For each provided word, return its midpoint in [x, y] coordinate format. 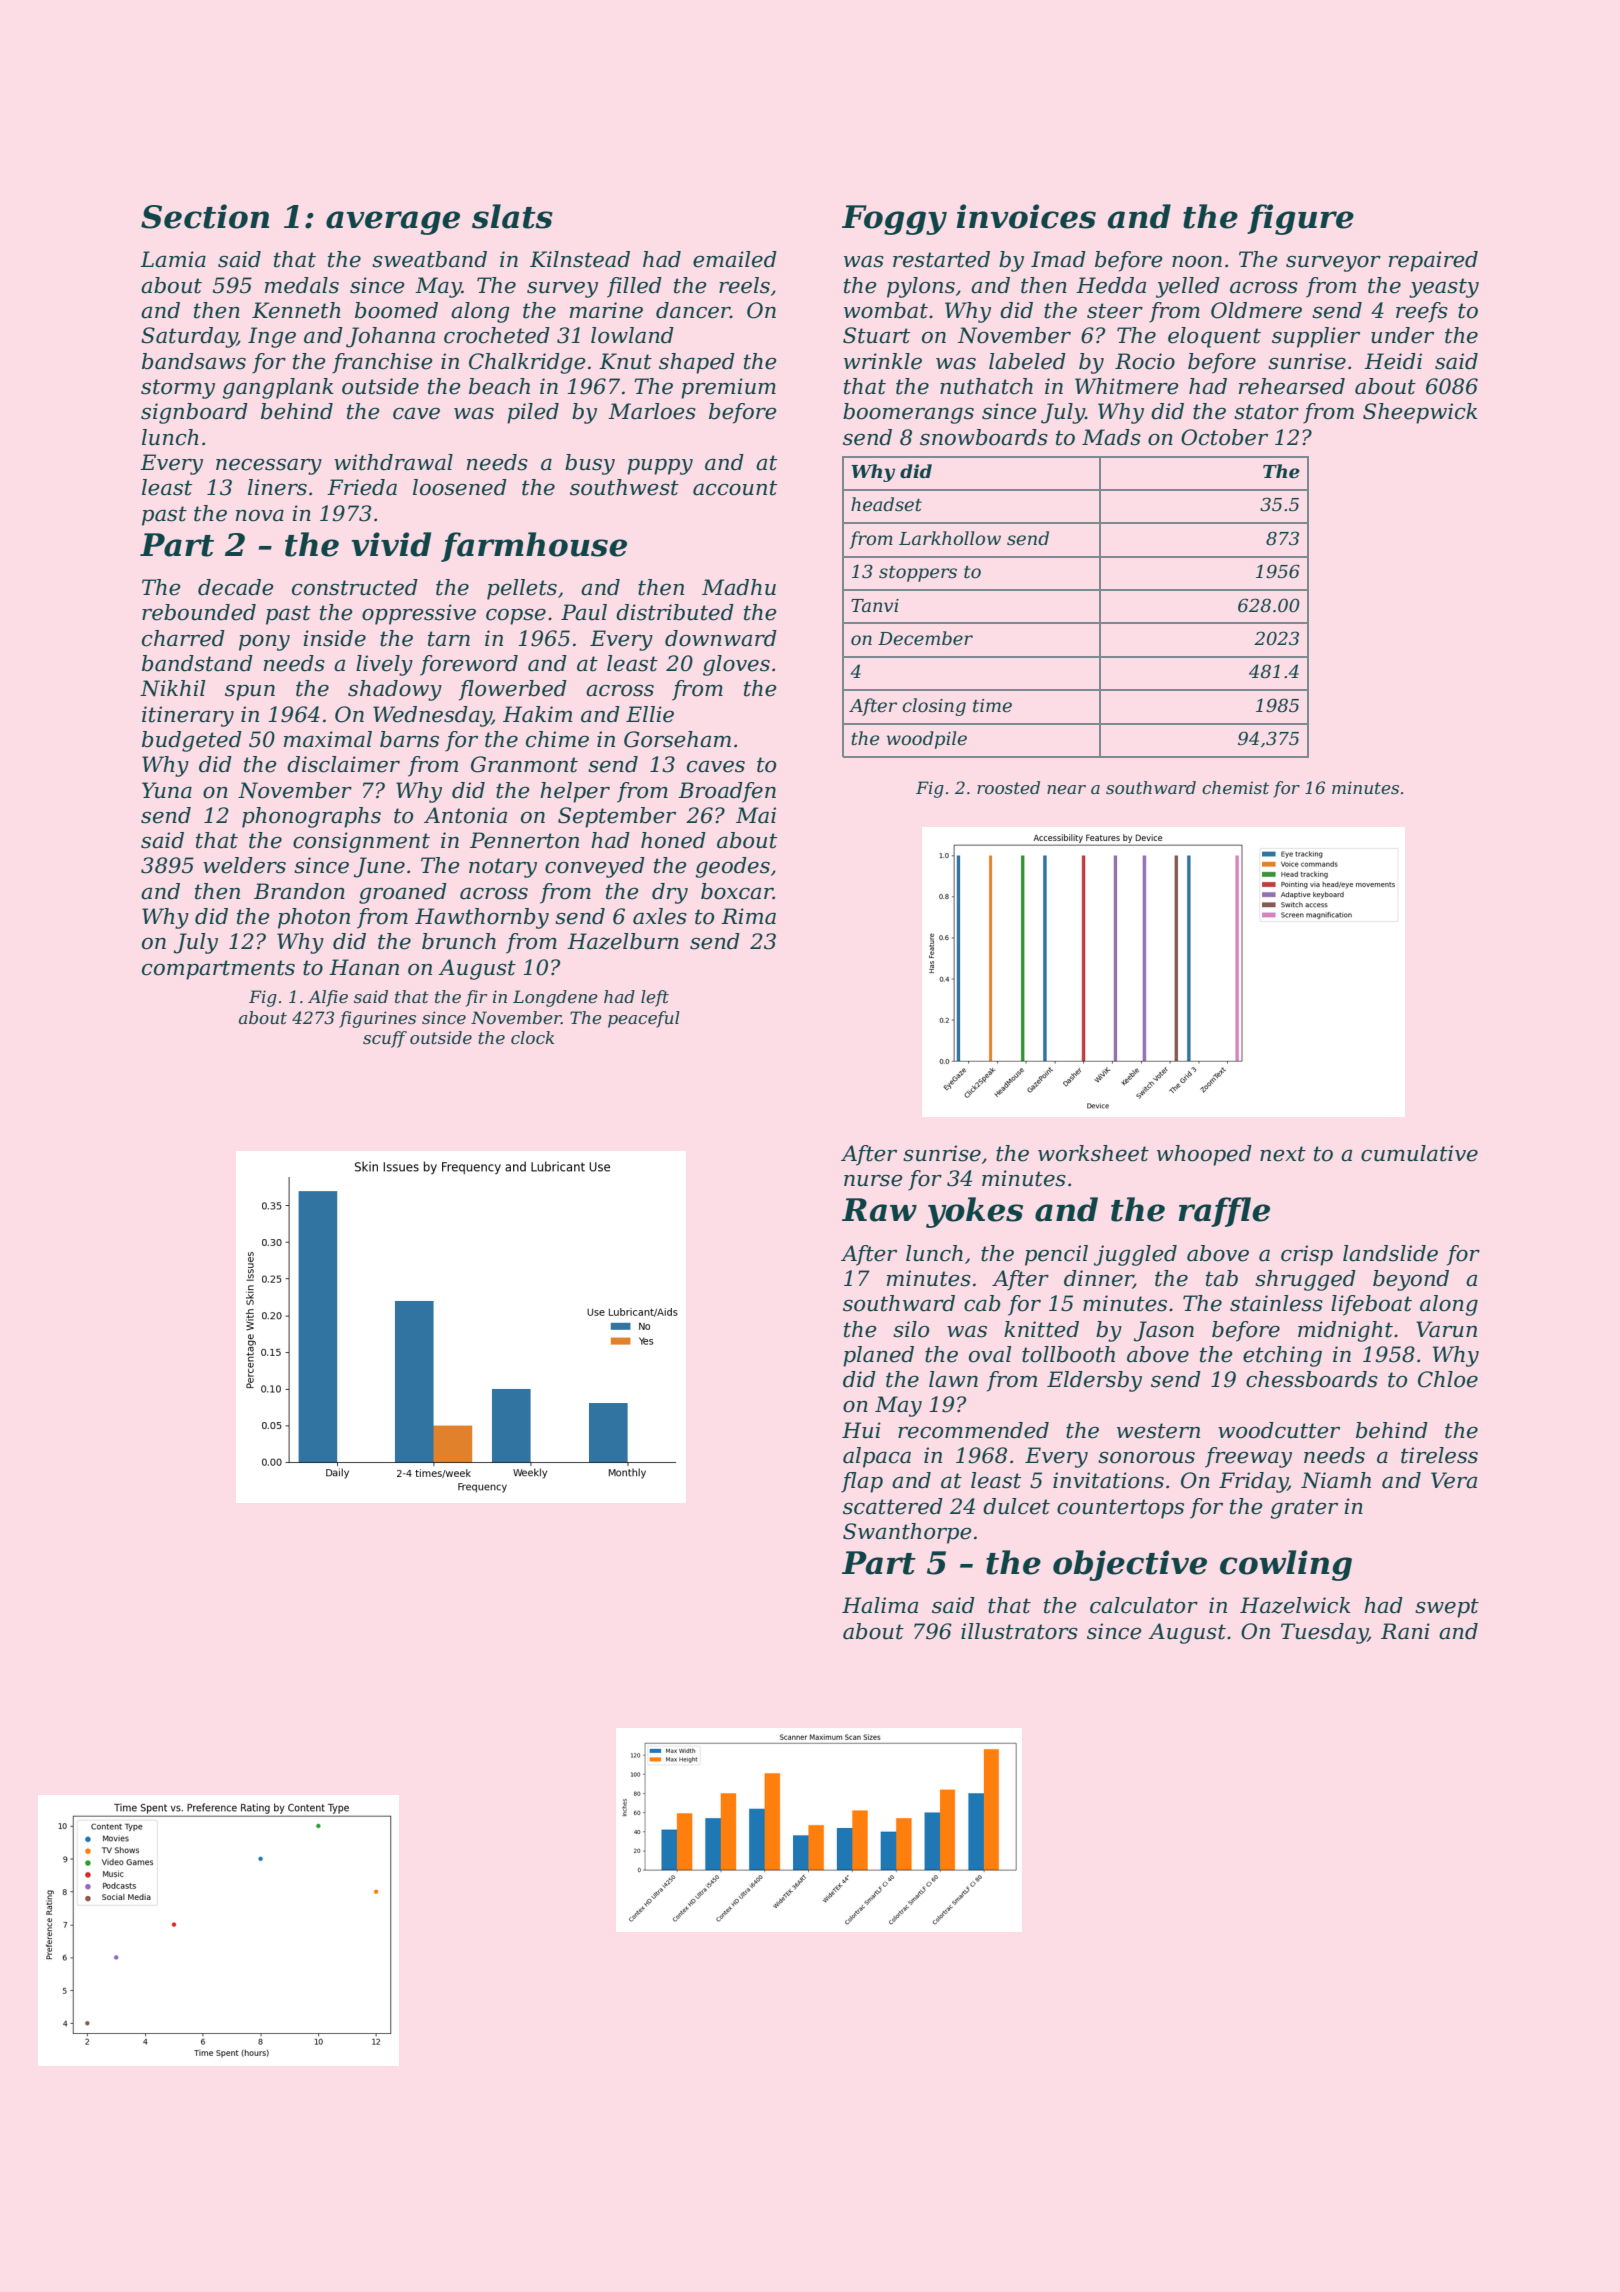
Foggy [894, 220]
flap [862, 1482]
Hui [861, 1430]
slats [512, 216]
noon [1197, 261]
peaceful [644, 1019]
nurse [873, 1180]
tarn [449, 639]
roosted [1008, 787]
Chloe [1448, 1379]
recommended [973, 1430]
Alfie [328, 998]
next [1283, 1154]
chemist [1235, 787]
